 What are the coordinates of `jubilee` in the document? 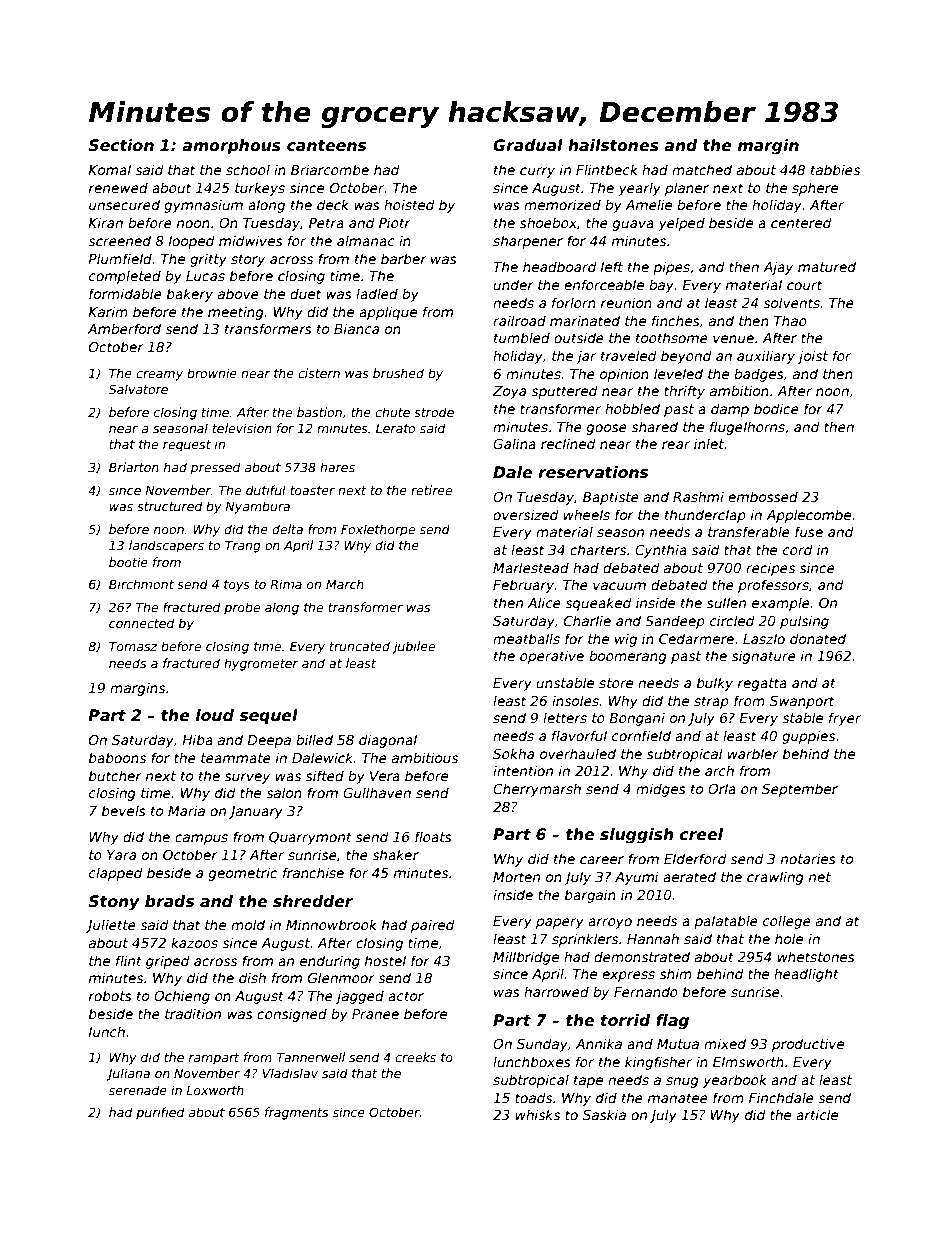 It's located at (414, 647).
